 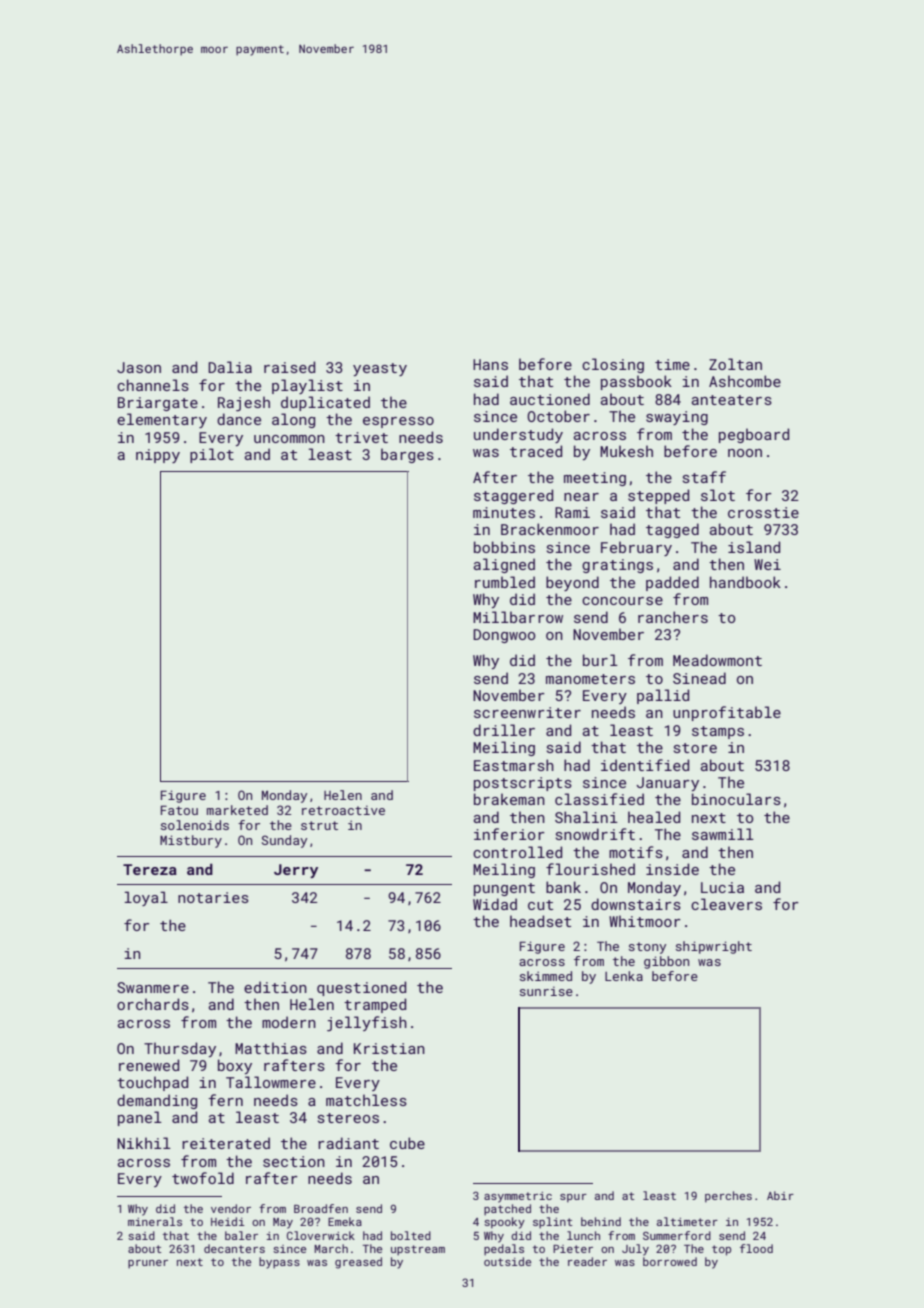 I want to click on baler, so click(x=241, y=1235).
